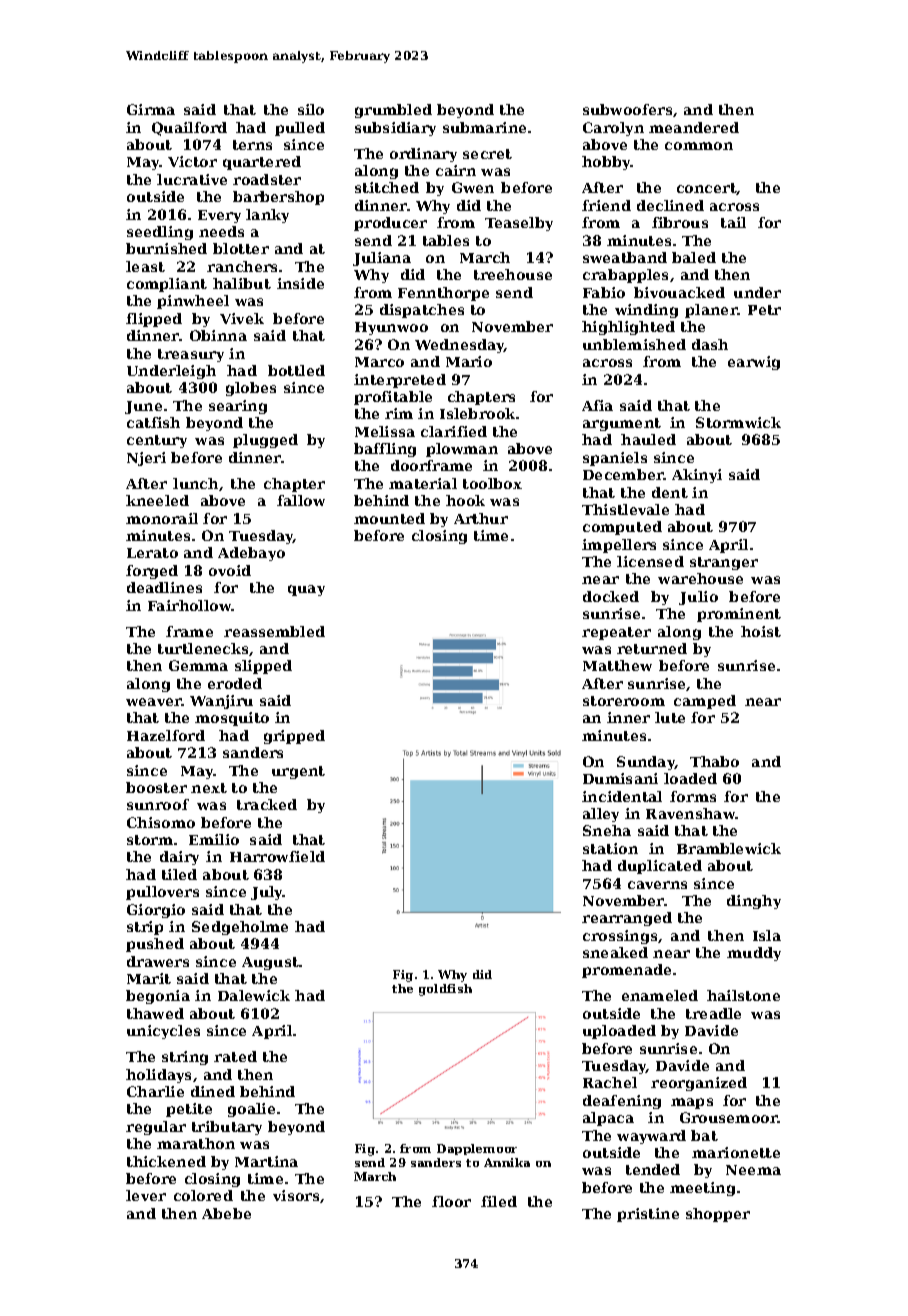 The image size is (908, 1316). What do you see at coordinates (445, 990) in the page?
I see `goldfish` at bounding box center [445, 990].
